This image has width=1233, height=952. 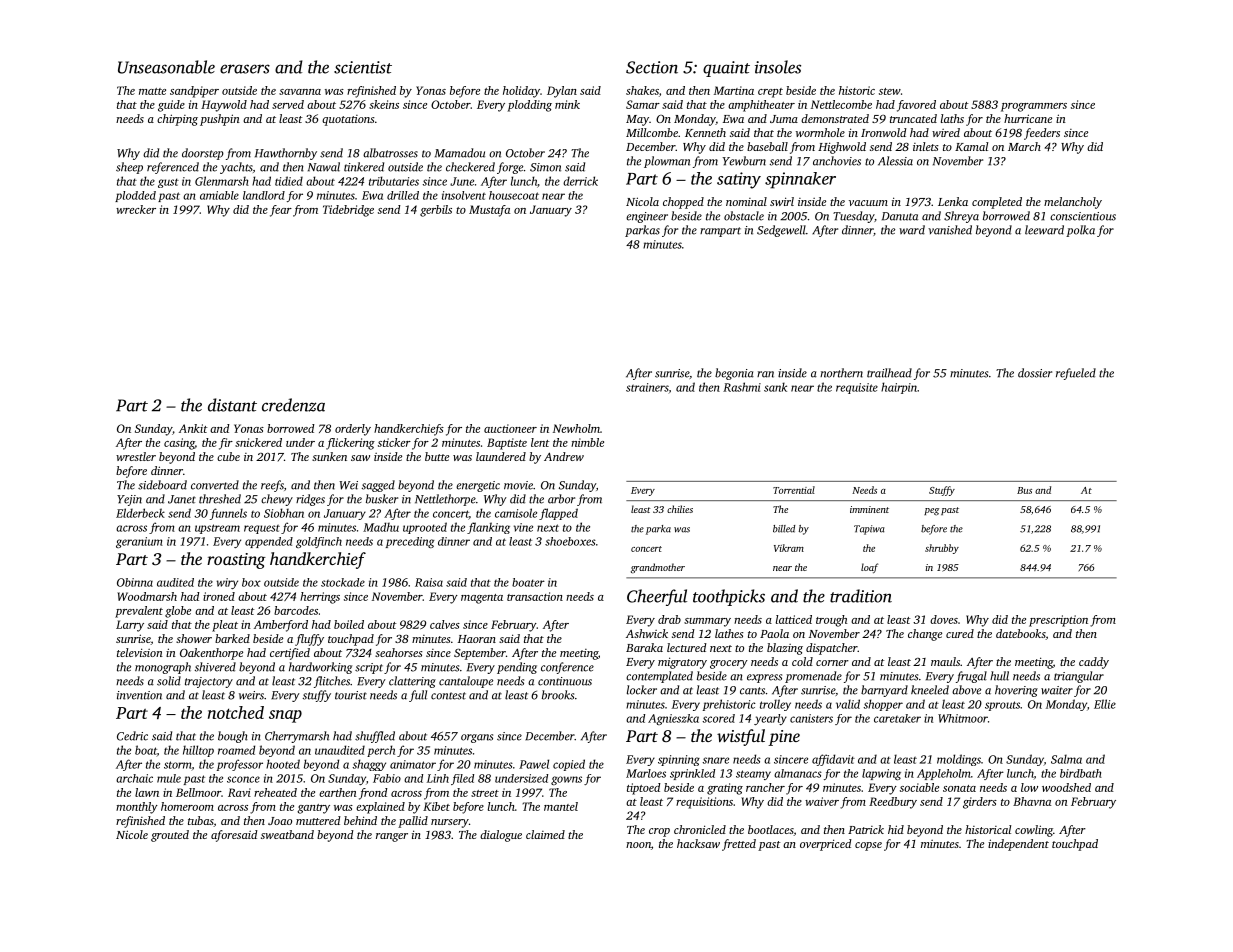 I want to click on refueled, so click(x=1076, y=374).
